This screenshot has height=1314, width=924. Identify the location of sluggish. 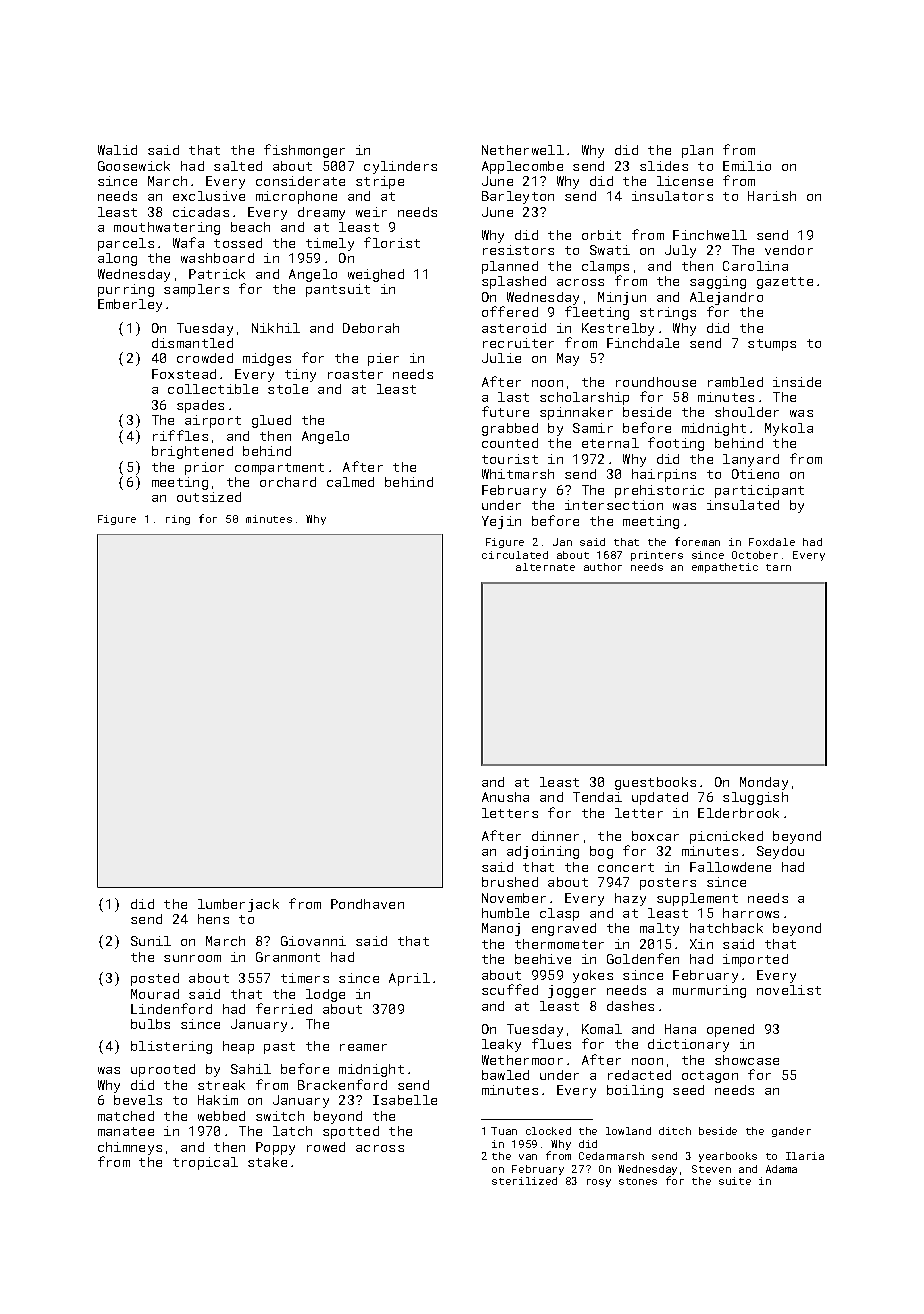
(755, 798).
